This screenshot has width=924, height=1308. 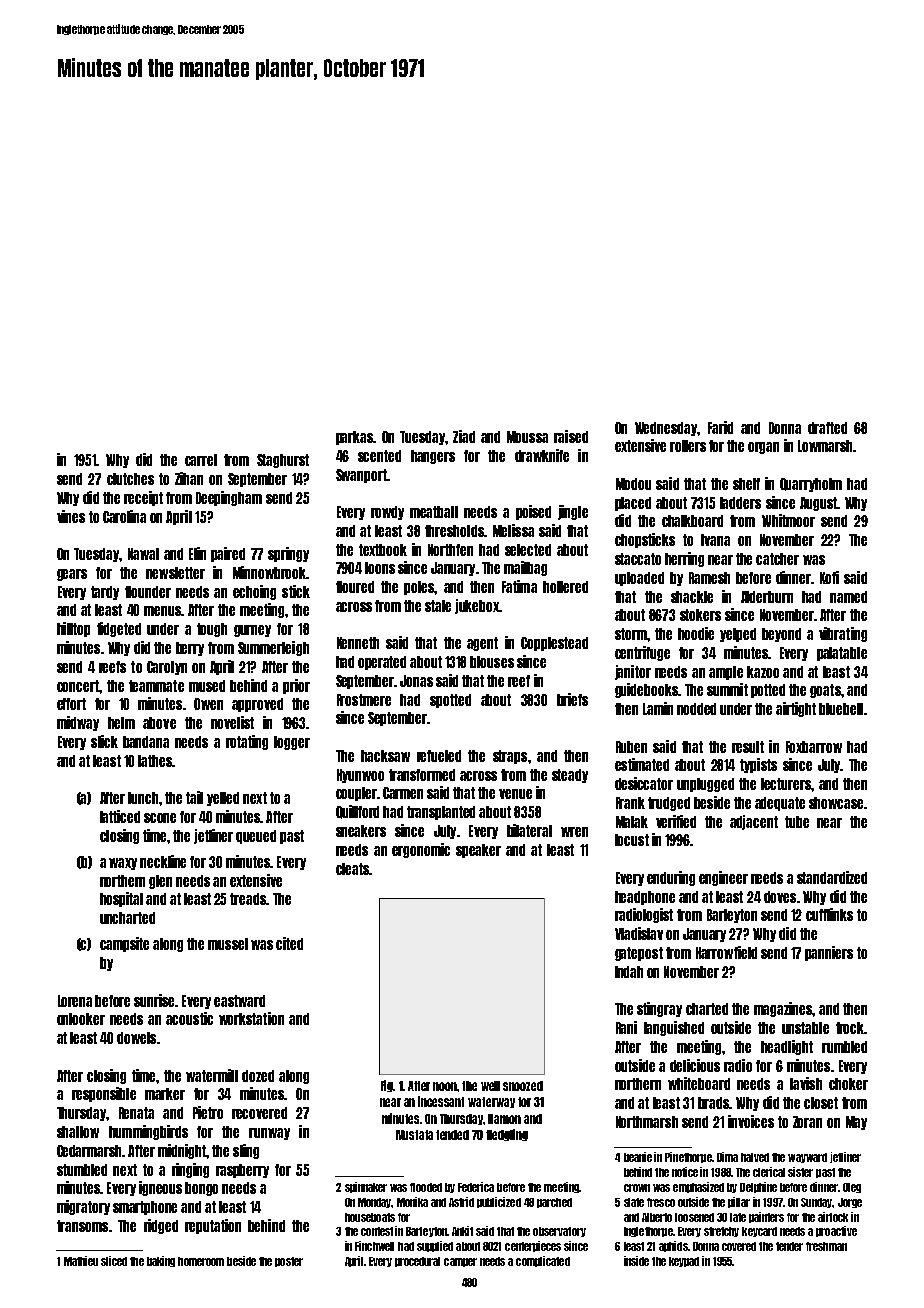 What do you see at coordinates (626, 1027) in the screenshot?
I see `Rani` at bounding box center [626, 1027].
